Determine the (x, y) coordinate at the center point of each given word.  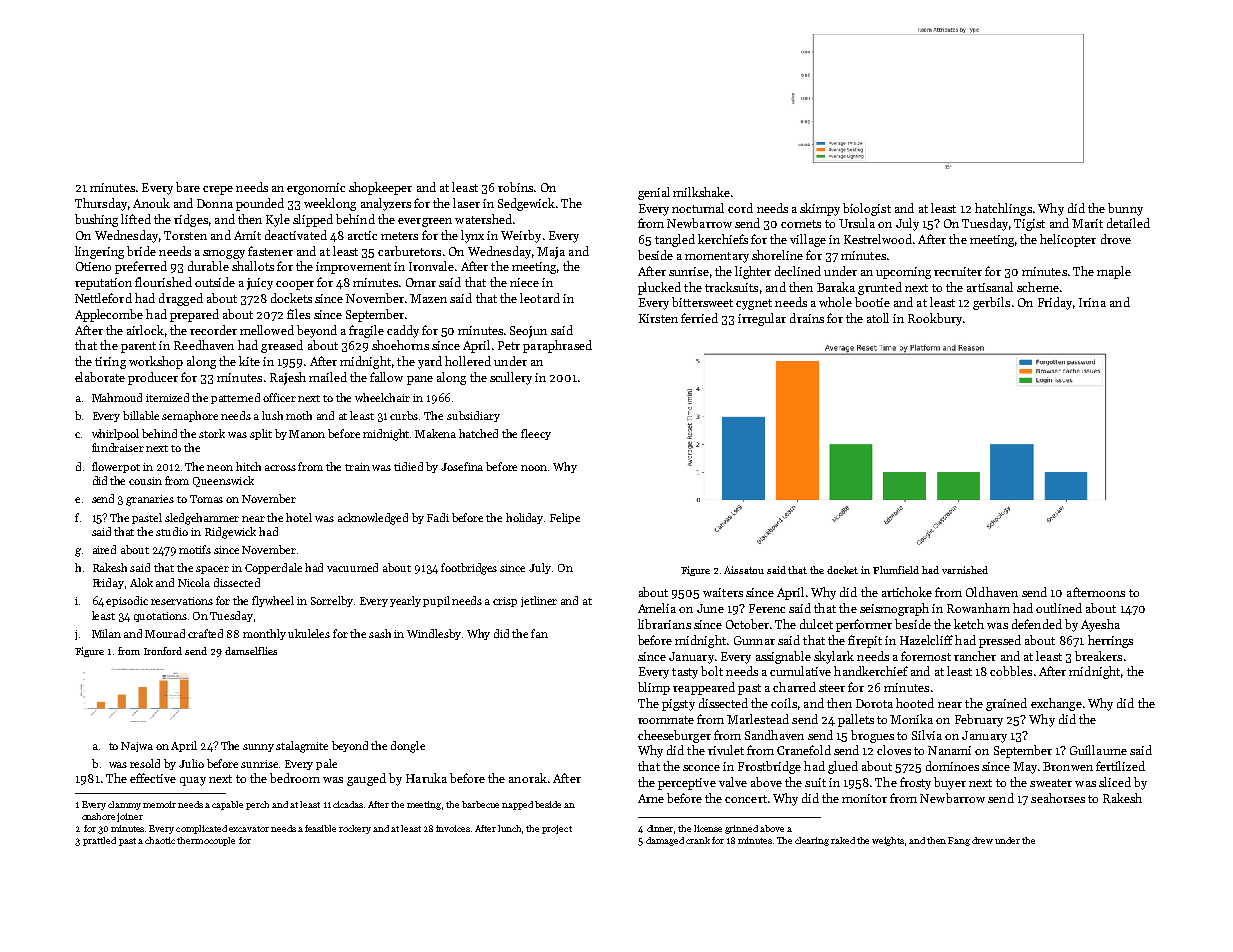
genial (654, 193)
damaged (665, 841)
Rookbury (935, 319)
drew (982, 840)
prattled (99, 841)
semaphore (190, 416)
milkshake (701, 192)
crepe (218, 190)
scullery (511, 378)
